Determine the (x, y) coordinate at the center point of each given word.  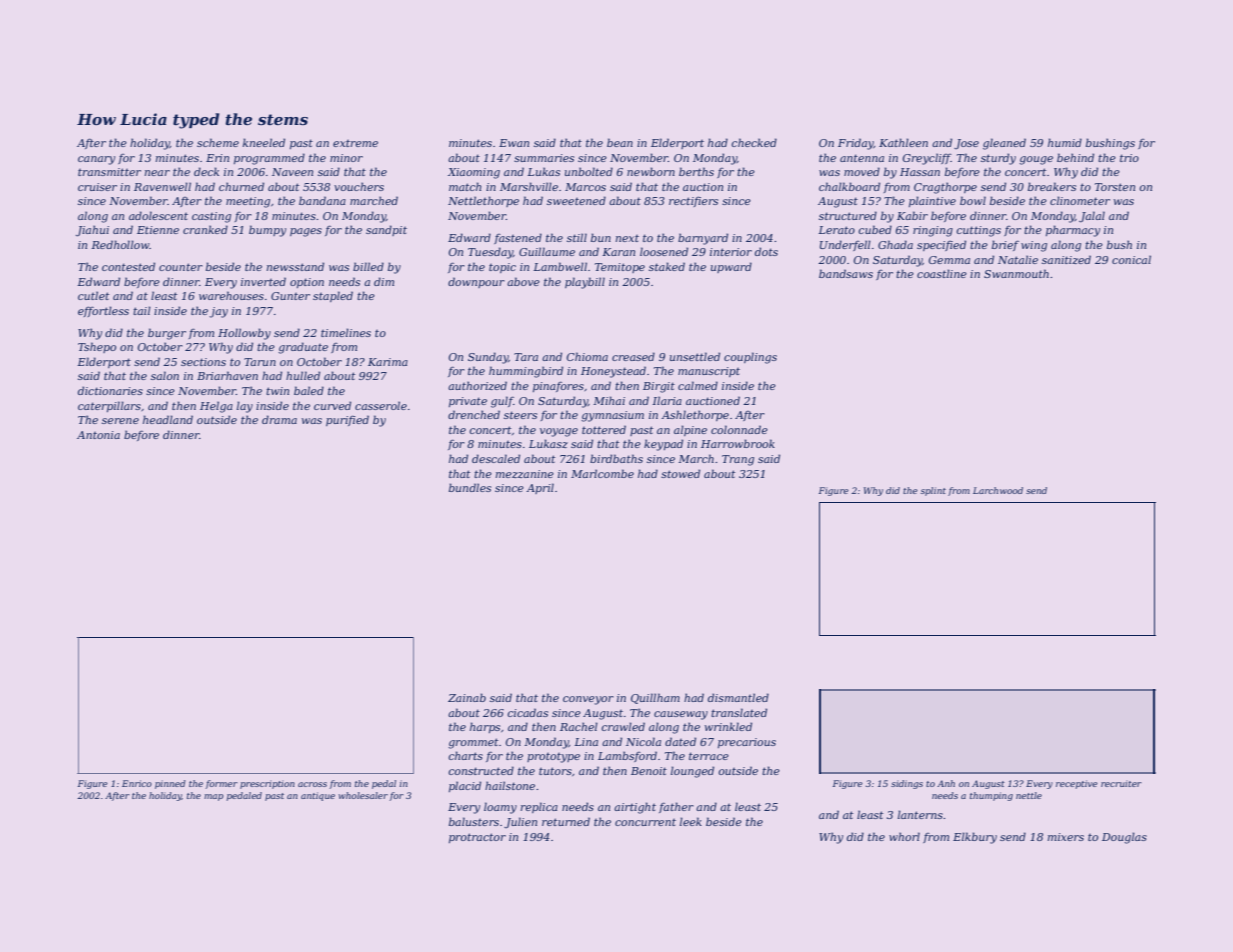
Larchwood (998, 490)
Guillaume (547, 251)
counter (181, 267)
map (213, 797)
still (577, 237)
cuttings (978, 231)
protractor (477, 838)
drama (279, 419)
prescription (267, 784)
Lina (586, 742)
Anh (946, 783)
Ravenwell (162, 186)
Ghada (895, 244)
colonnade (739, 429)
